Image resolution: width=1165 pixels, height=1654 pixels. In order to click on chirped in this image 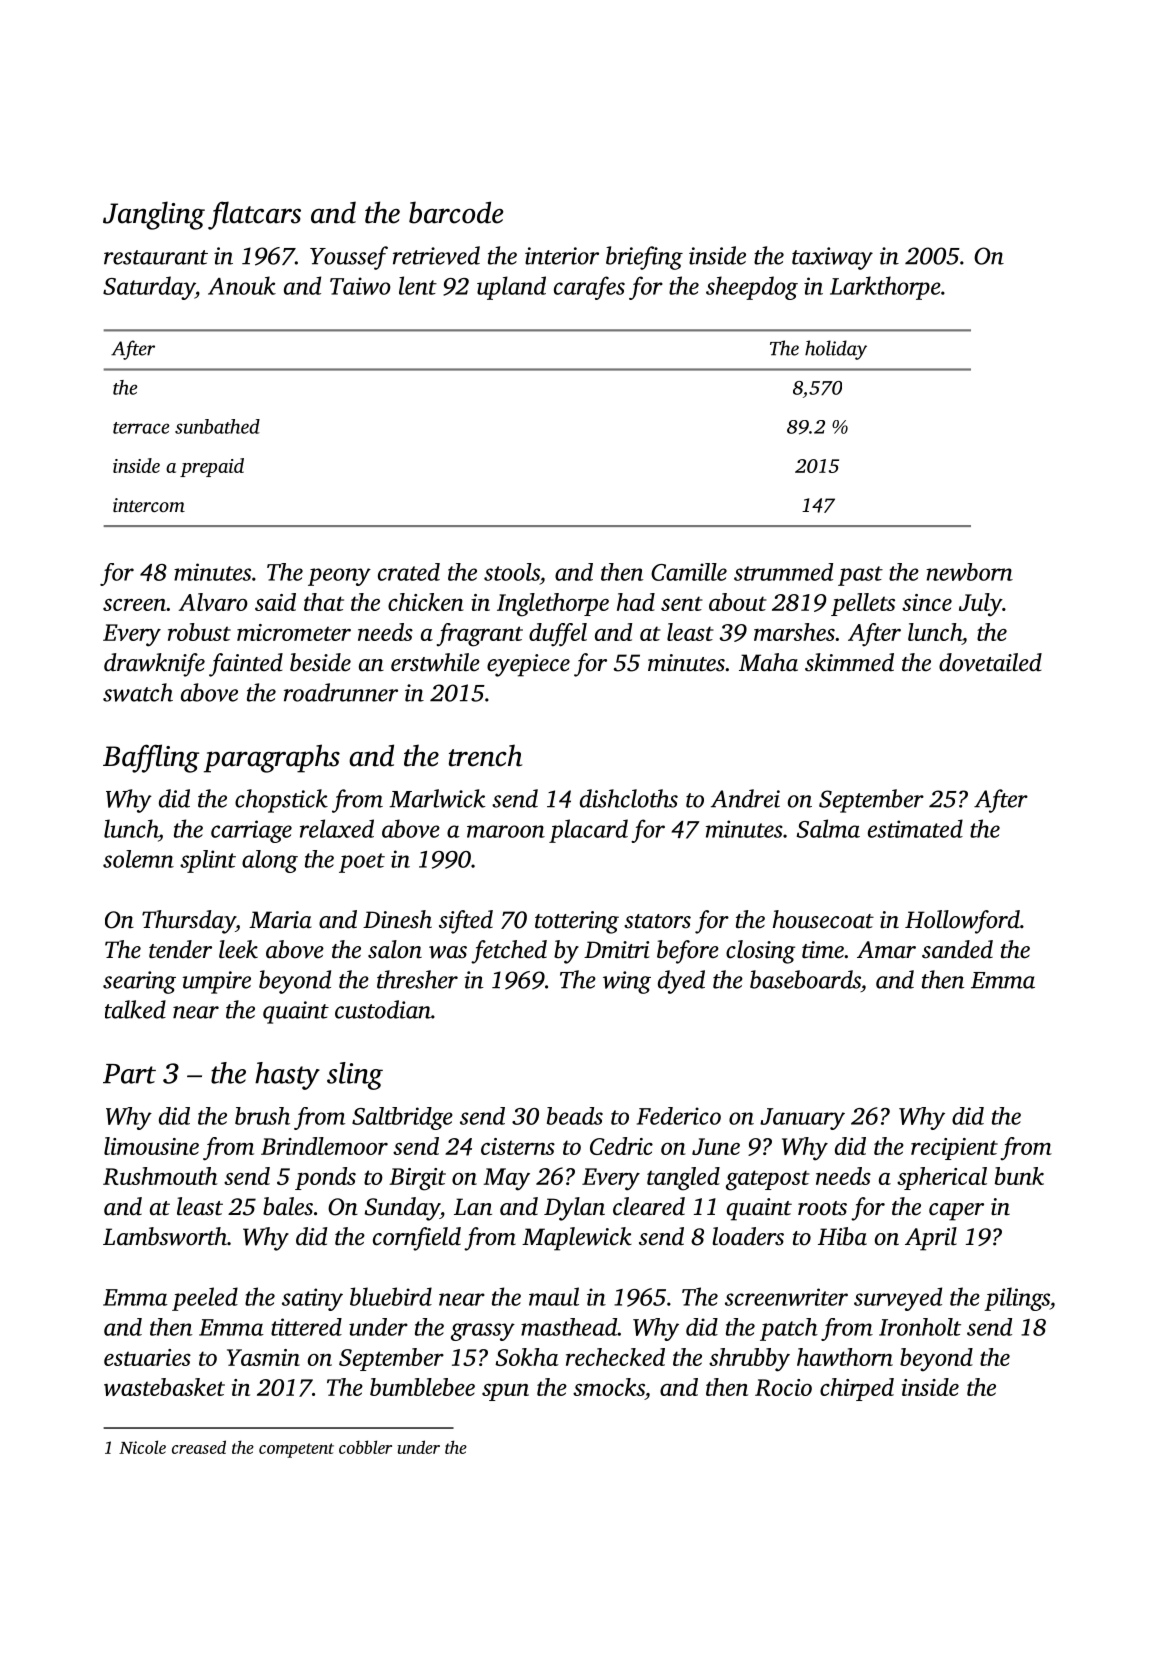, I will do `click(857, 1389)`.
